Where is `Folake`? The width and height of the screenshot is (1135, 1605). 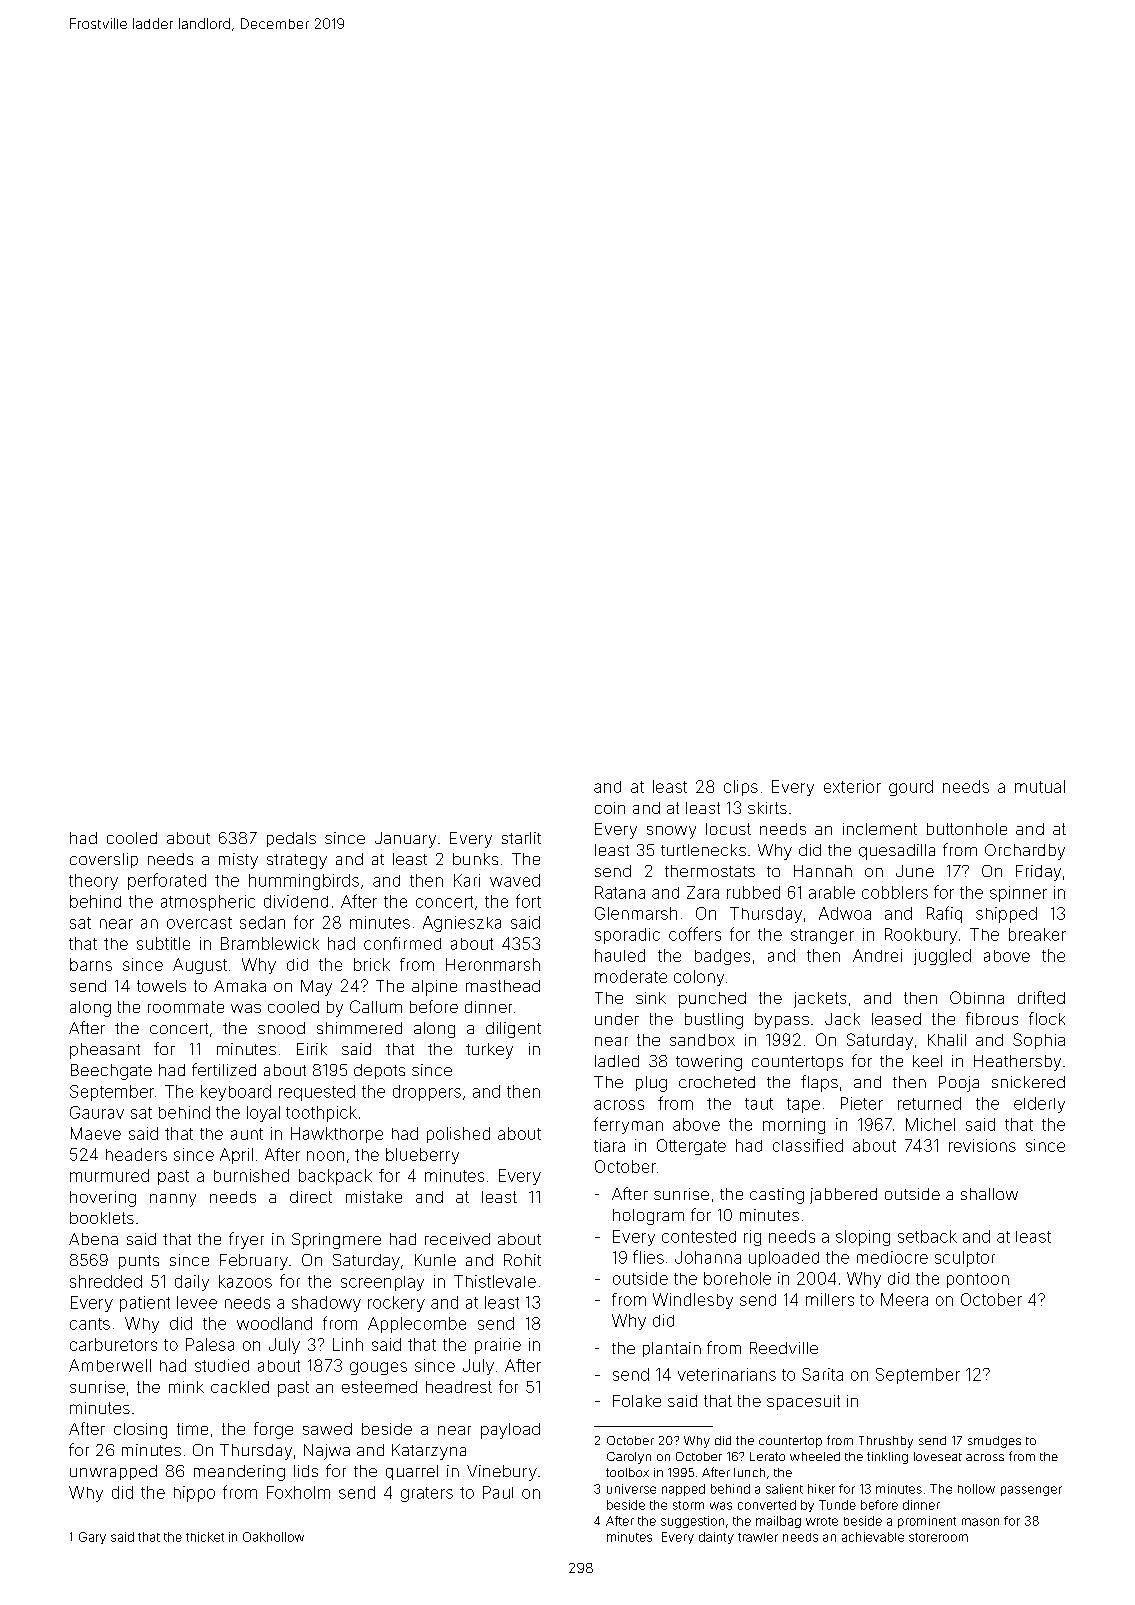
Folake is located at coordinates (637, 1401).
